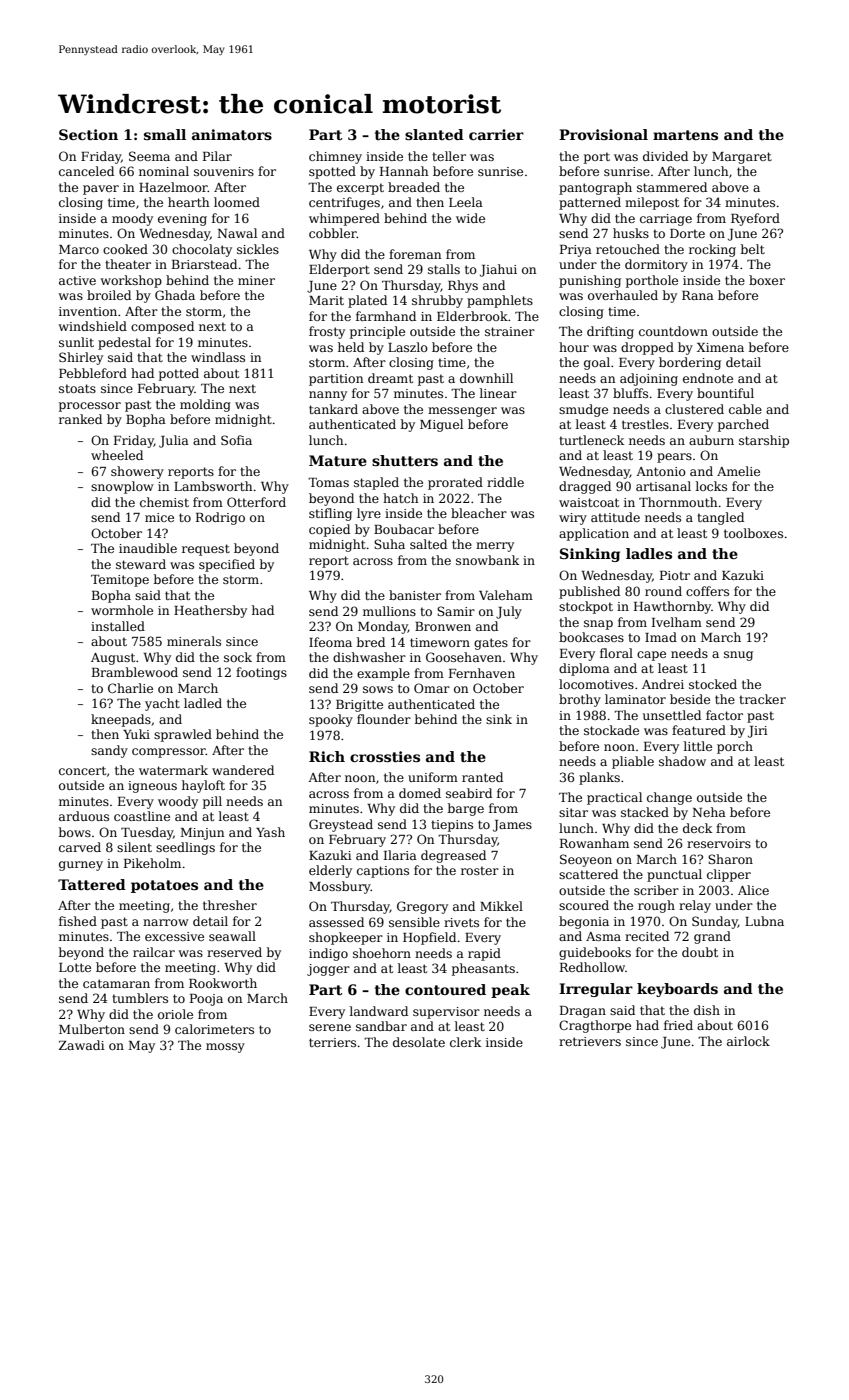 This screenshot has height=1400, width=849. I want to click on installed, so click(118, 626).
